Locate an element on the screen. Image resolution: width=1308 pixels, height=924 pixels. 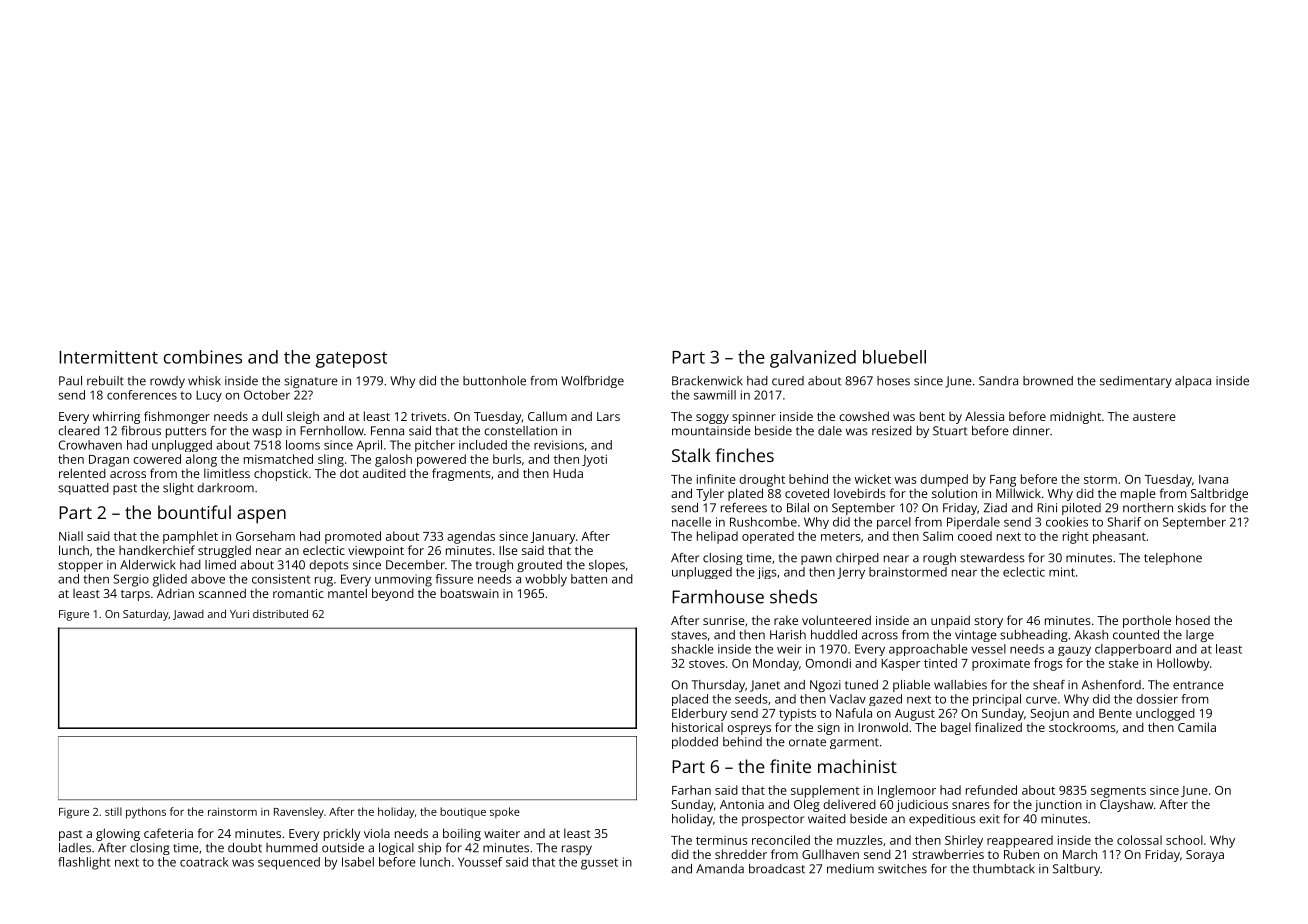
Yuri is located at coordinates (239, 614).
